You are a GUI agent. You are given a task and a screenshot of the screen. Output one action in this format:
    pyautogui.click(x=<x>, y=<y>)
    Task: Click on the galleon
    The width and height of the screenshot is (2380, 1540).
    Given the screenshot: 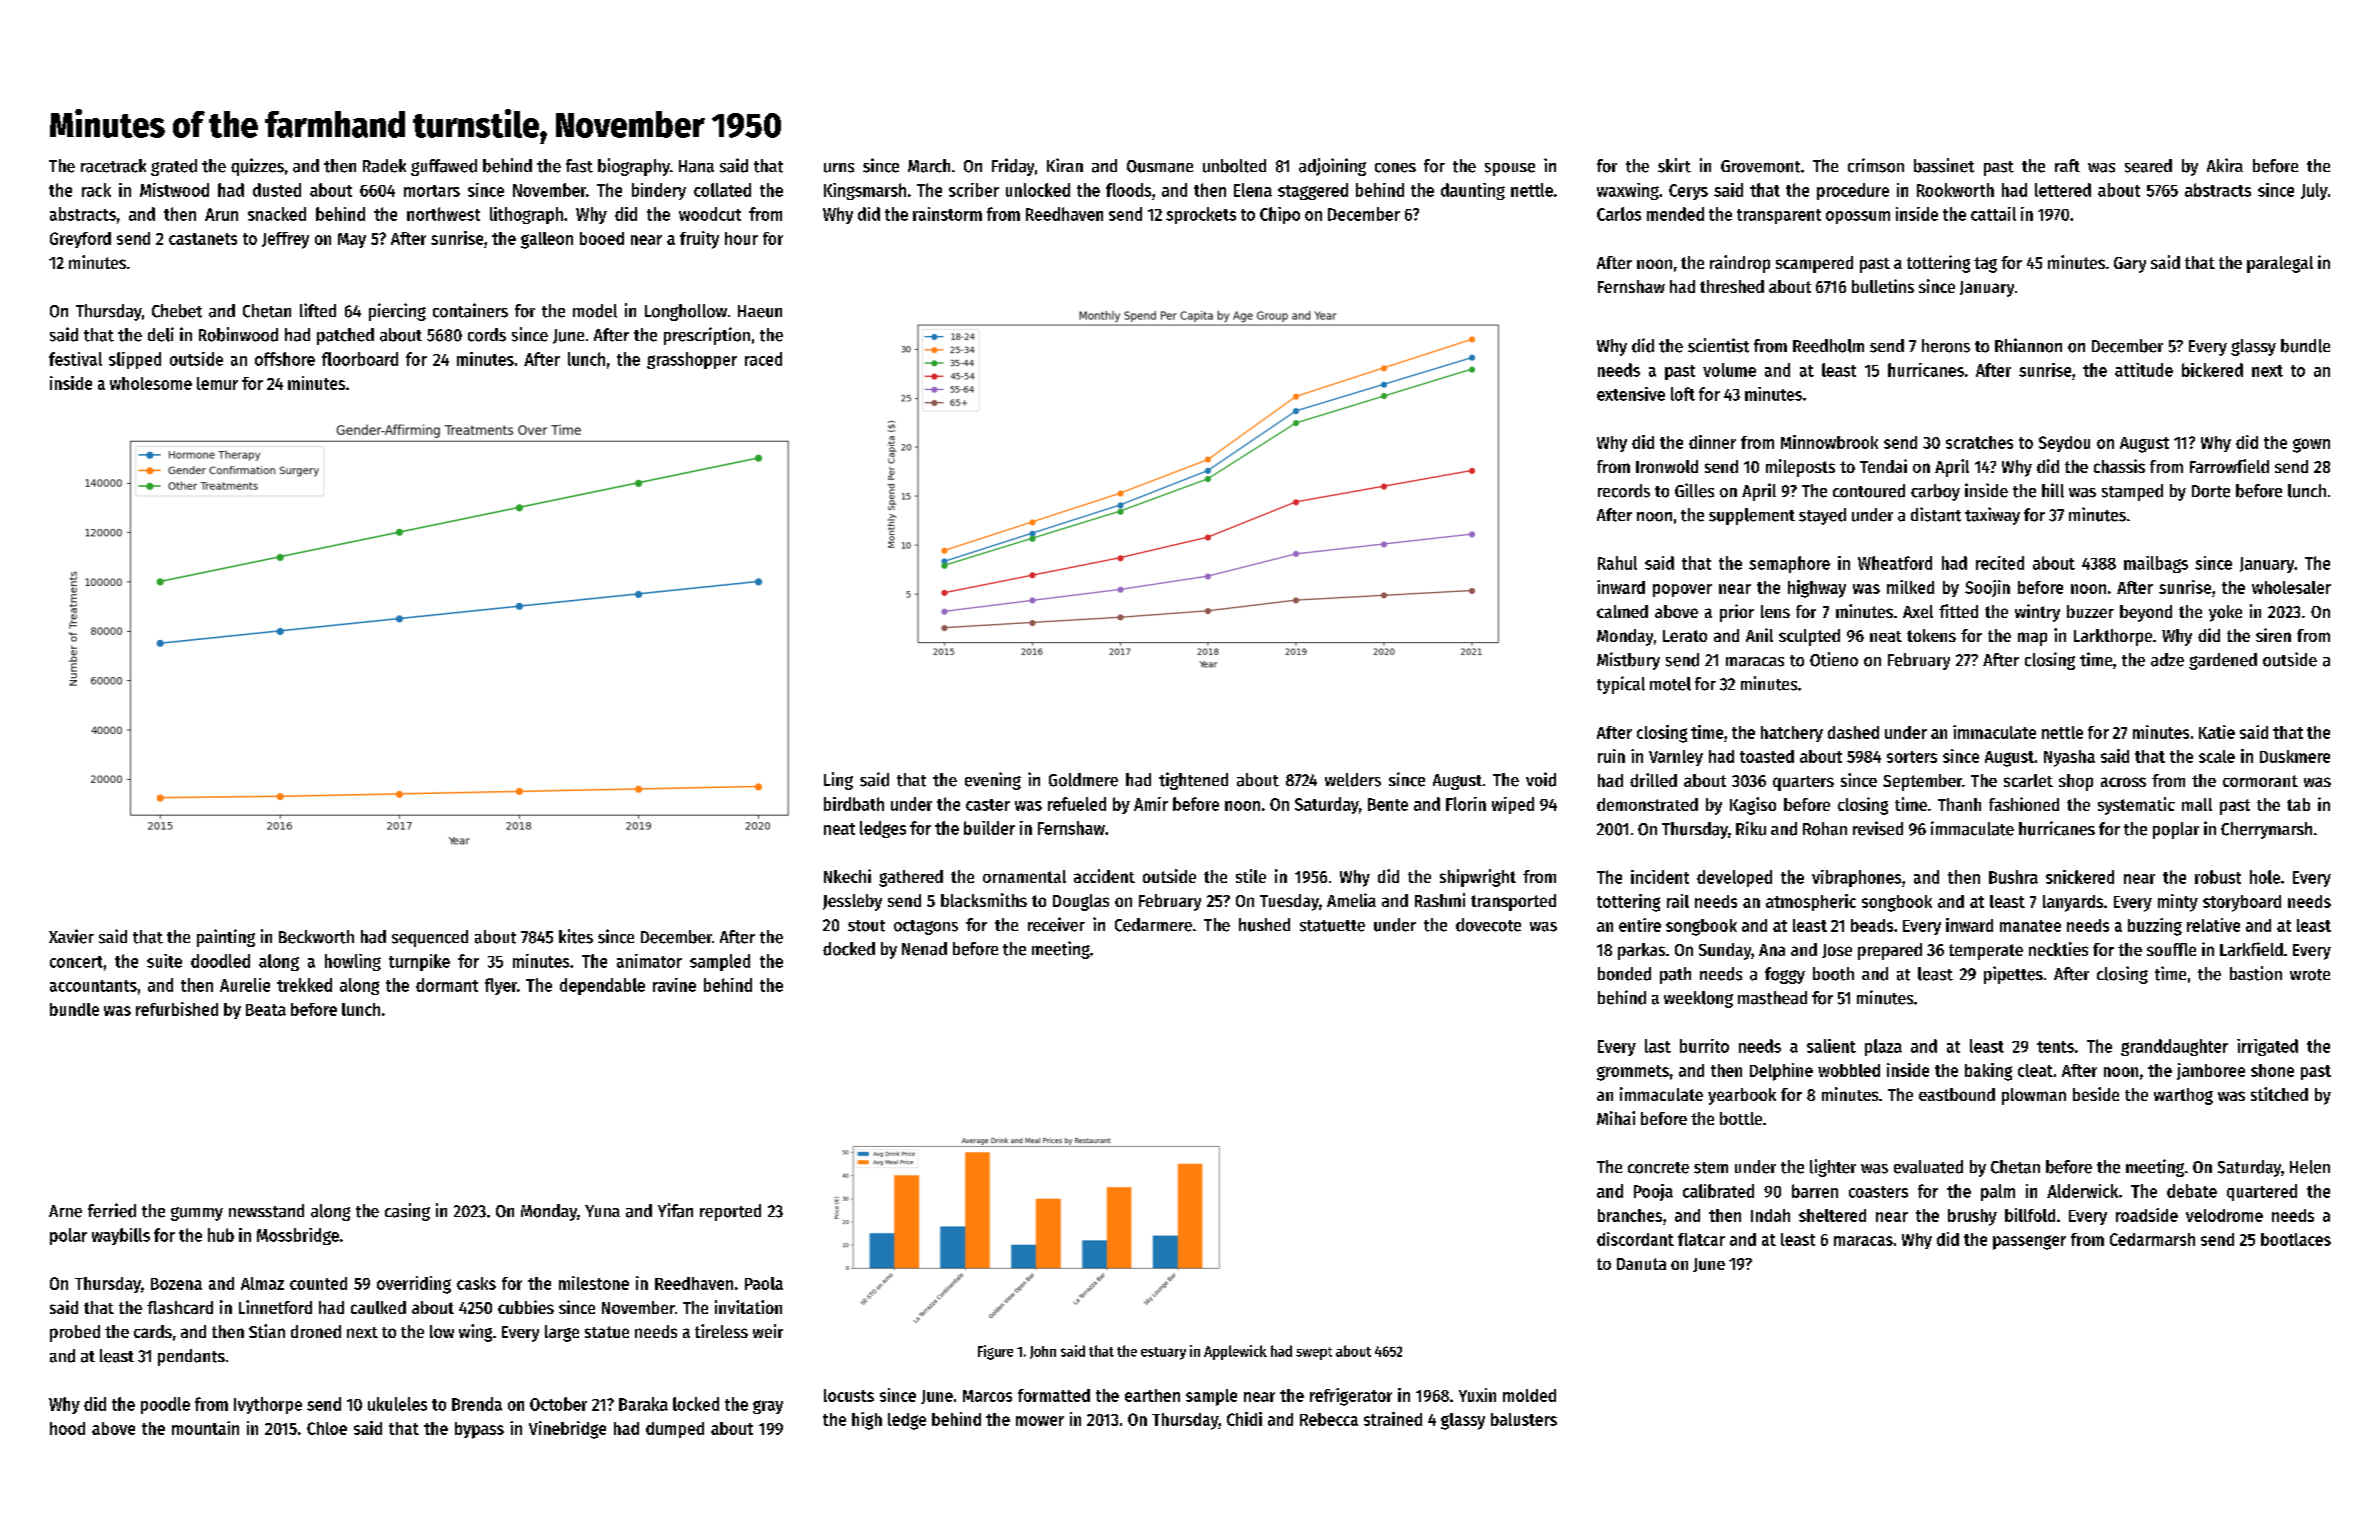 What is the action you would take?
    pyautogui.click(x=547, y=240)
